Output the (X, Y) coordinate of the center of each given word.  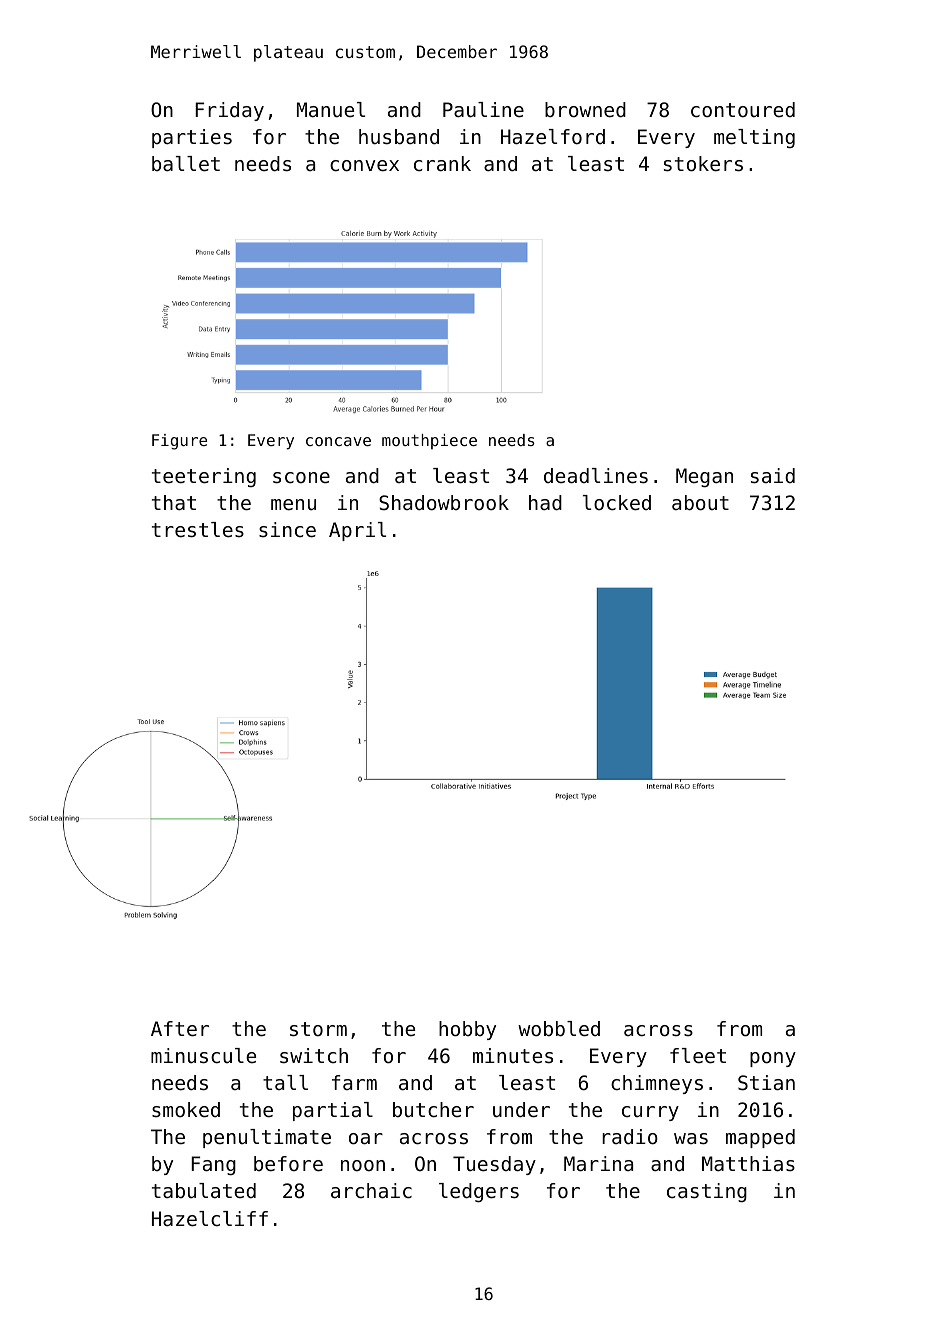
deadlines (596, 476)
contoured (743, 110)
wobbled (559, 1029)
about (700, 503)
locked (617, 503)
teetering (204, 477)
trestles (198, 530)
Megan (704, 477)
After (180, 1029)
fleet (698, 1056)
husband (399, 137)
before (288, 1164)
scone (301, 478)
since (287, 530)
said (773, 476)
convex (364, 166)
